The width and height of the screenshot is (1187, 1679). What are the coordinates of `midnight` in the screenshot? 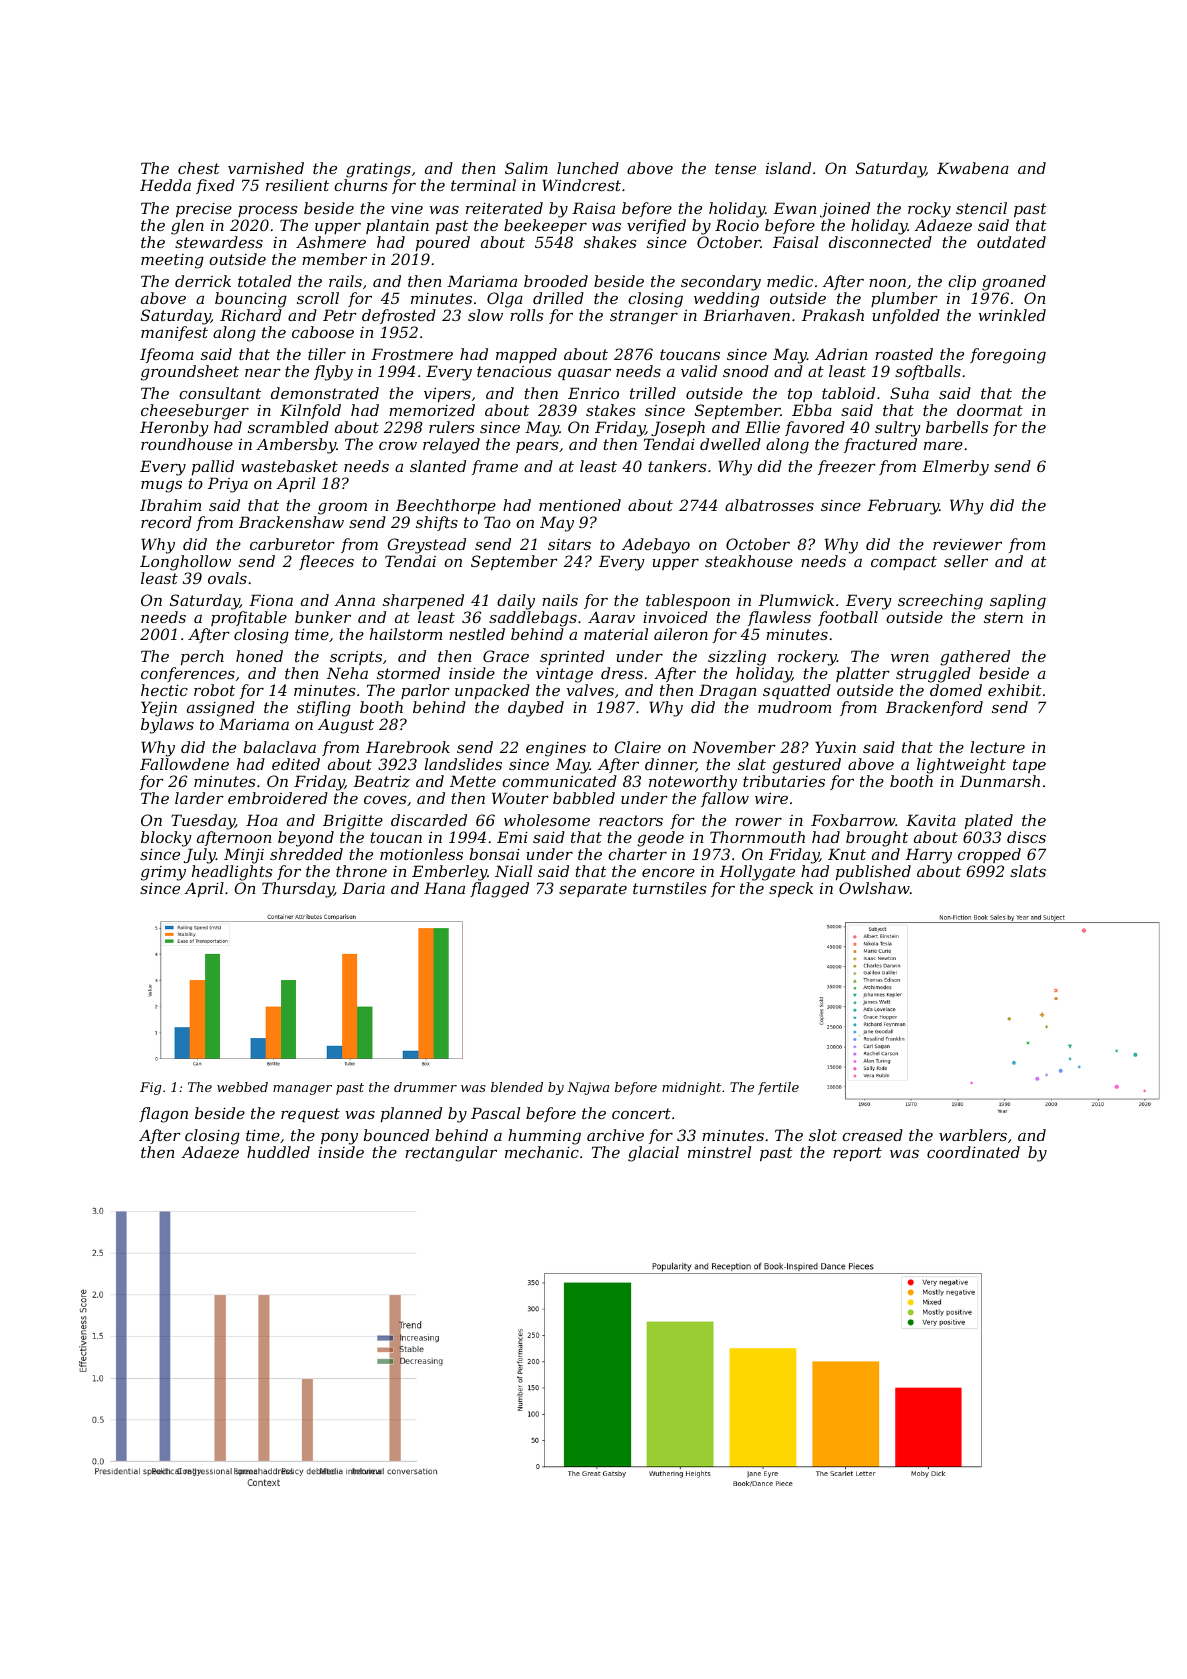 It's located at (691, 1088).
